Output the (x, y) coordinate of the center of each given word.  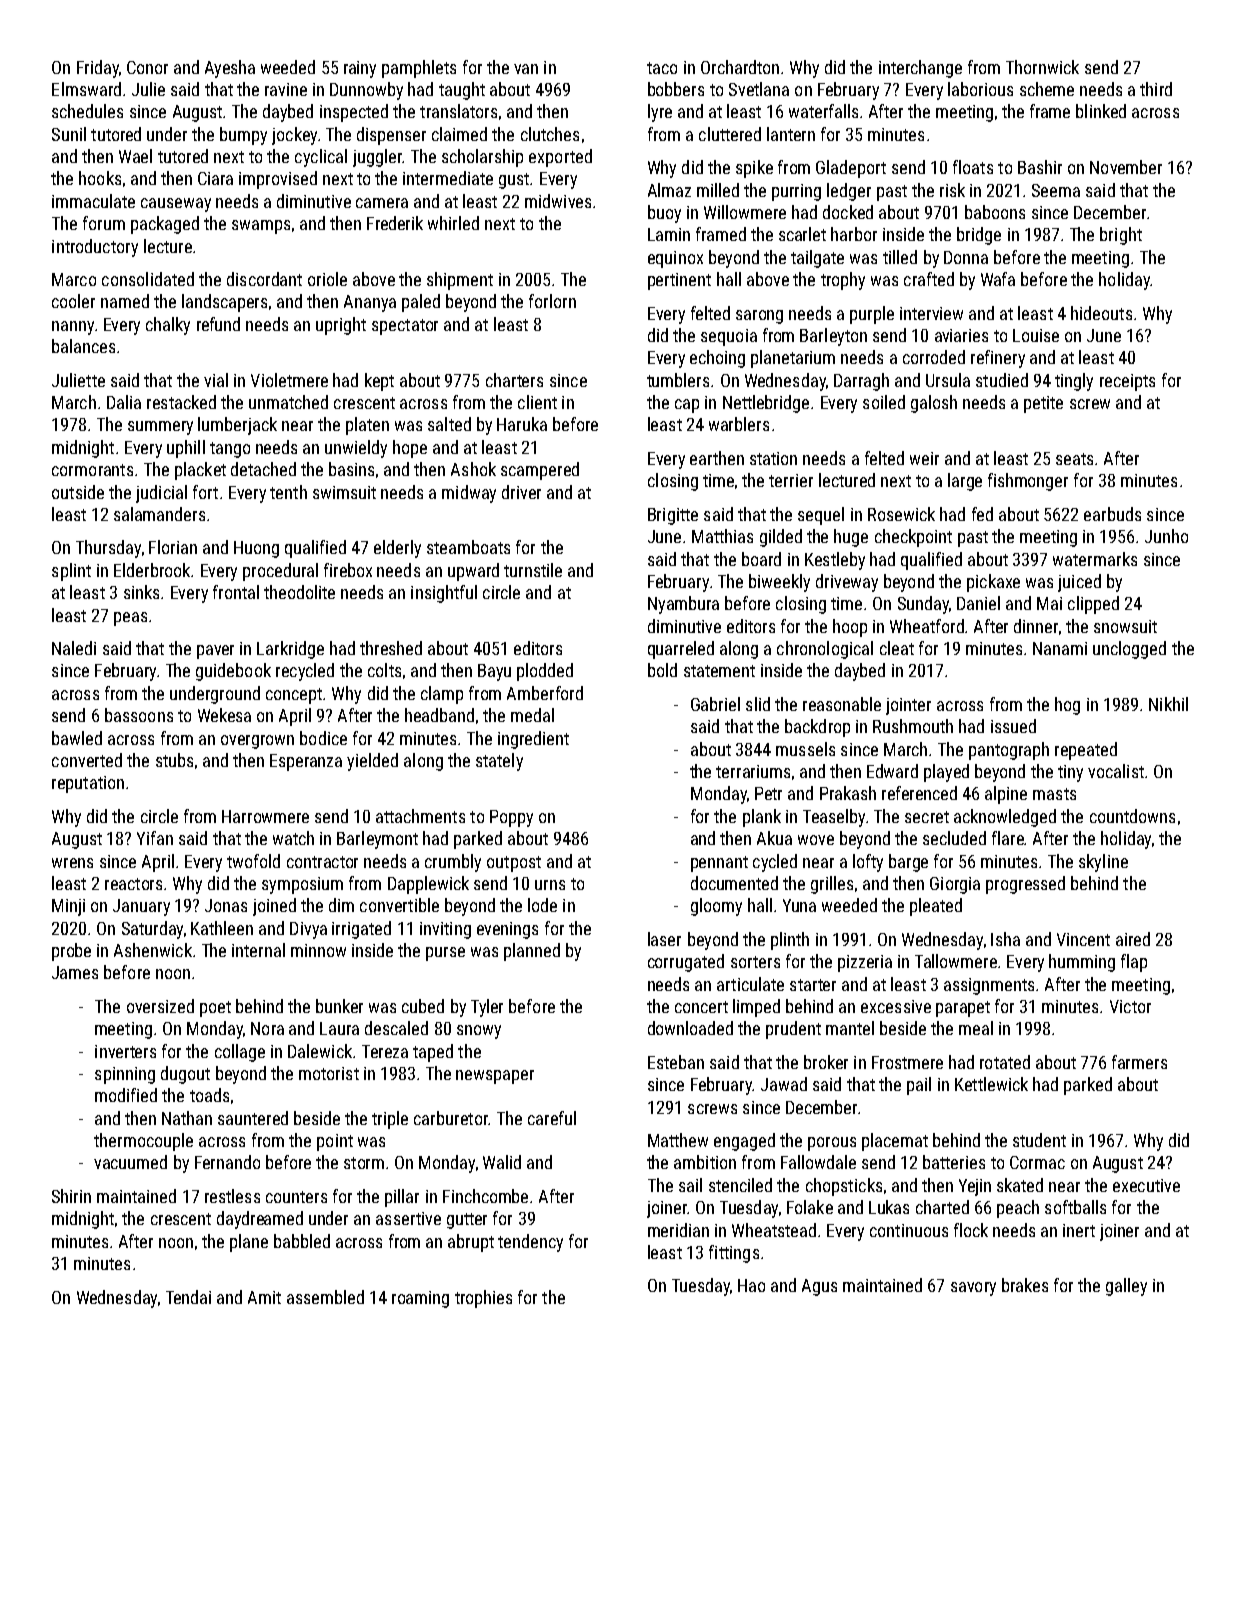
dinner (1036, 626)
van (526, 69)
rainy (360, 69)
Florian (173, 547)
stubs (174, 760)
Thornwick (1042, 67)
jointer (908, 706)
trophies (483, 1299)
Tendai (188, 1297)
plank (762, 818)
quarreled (681, 650)
